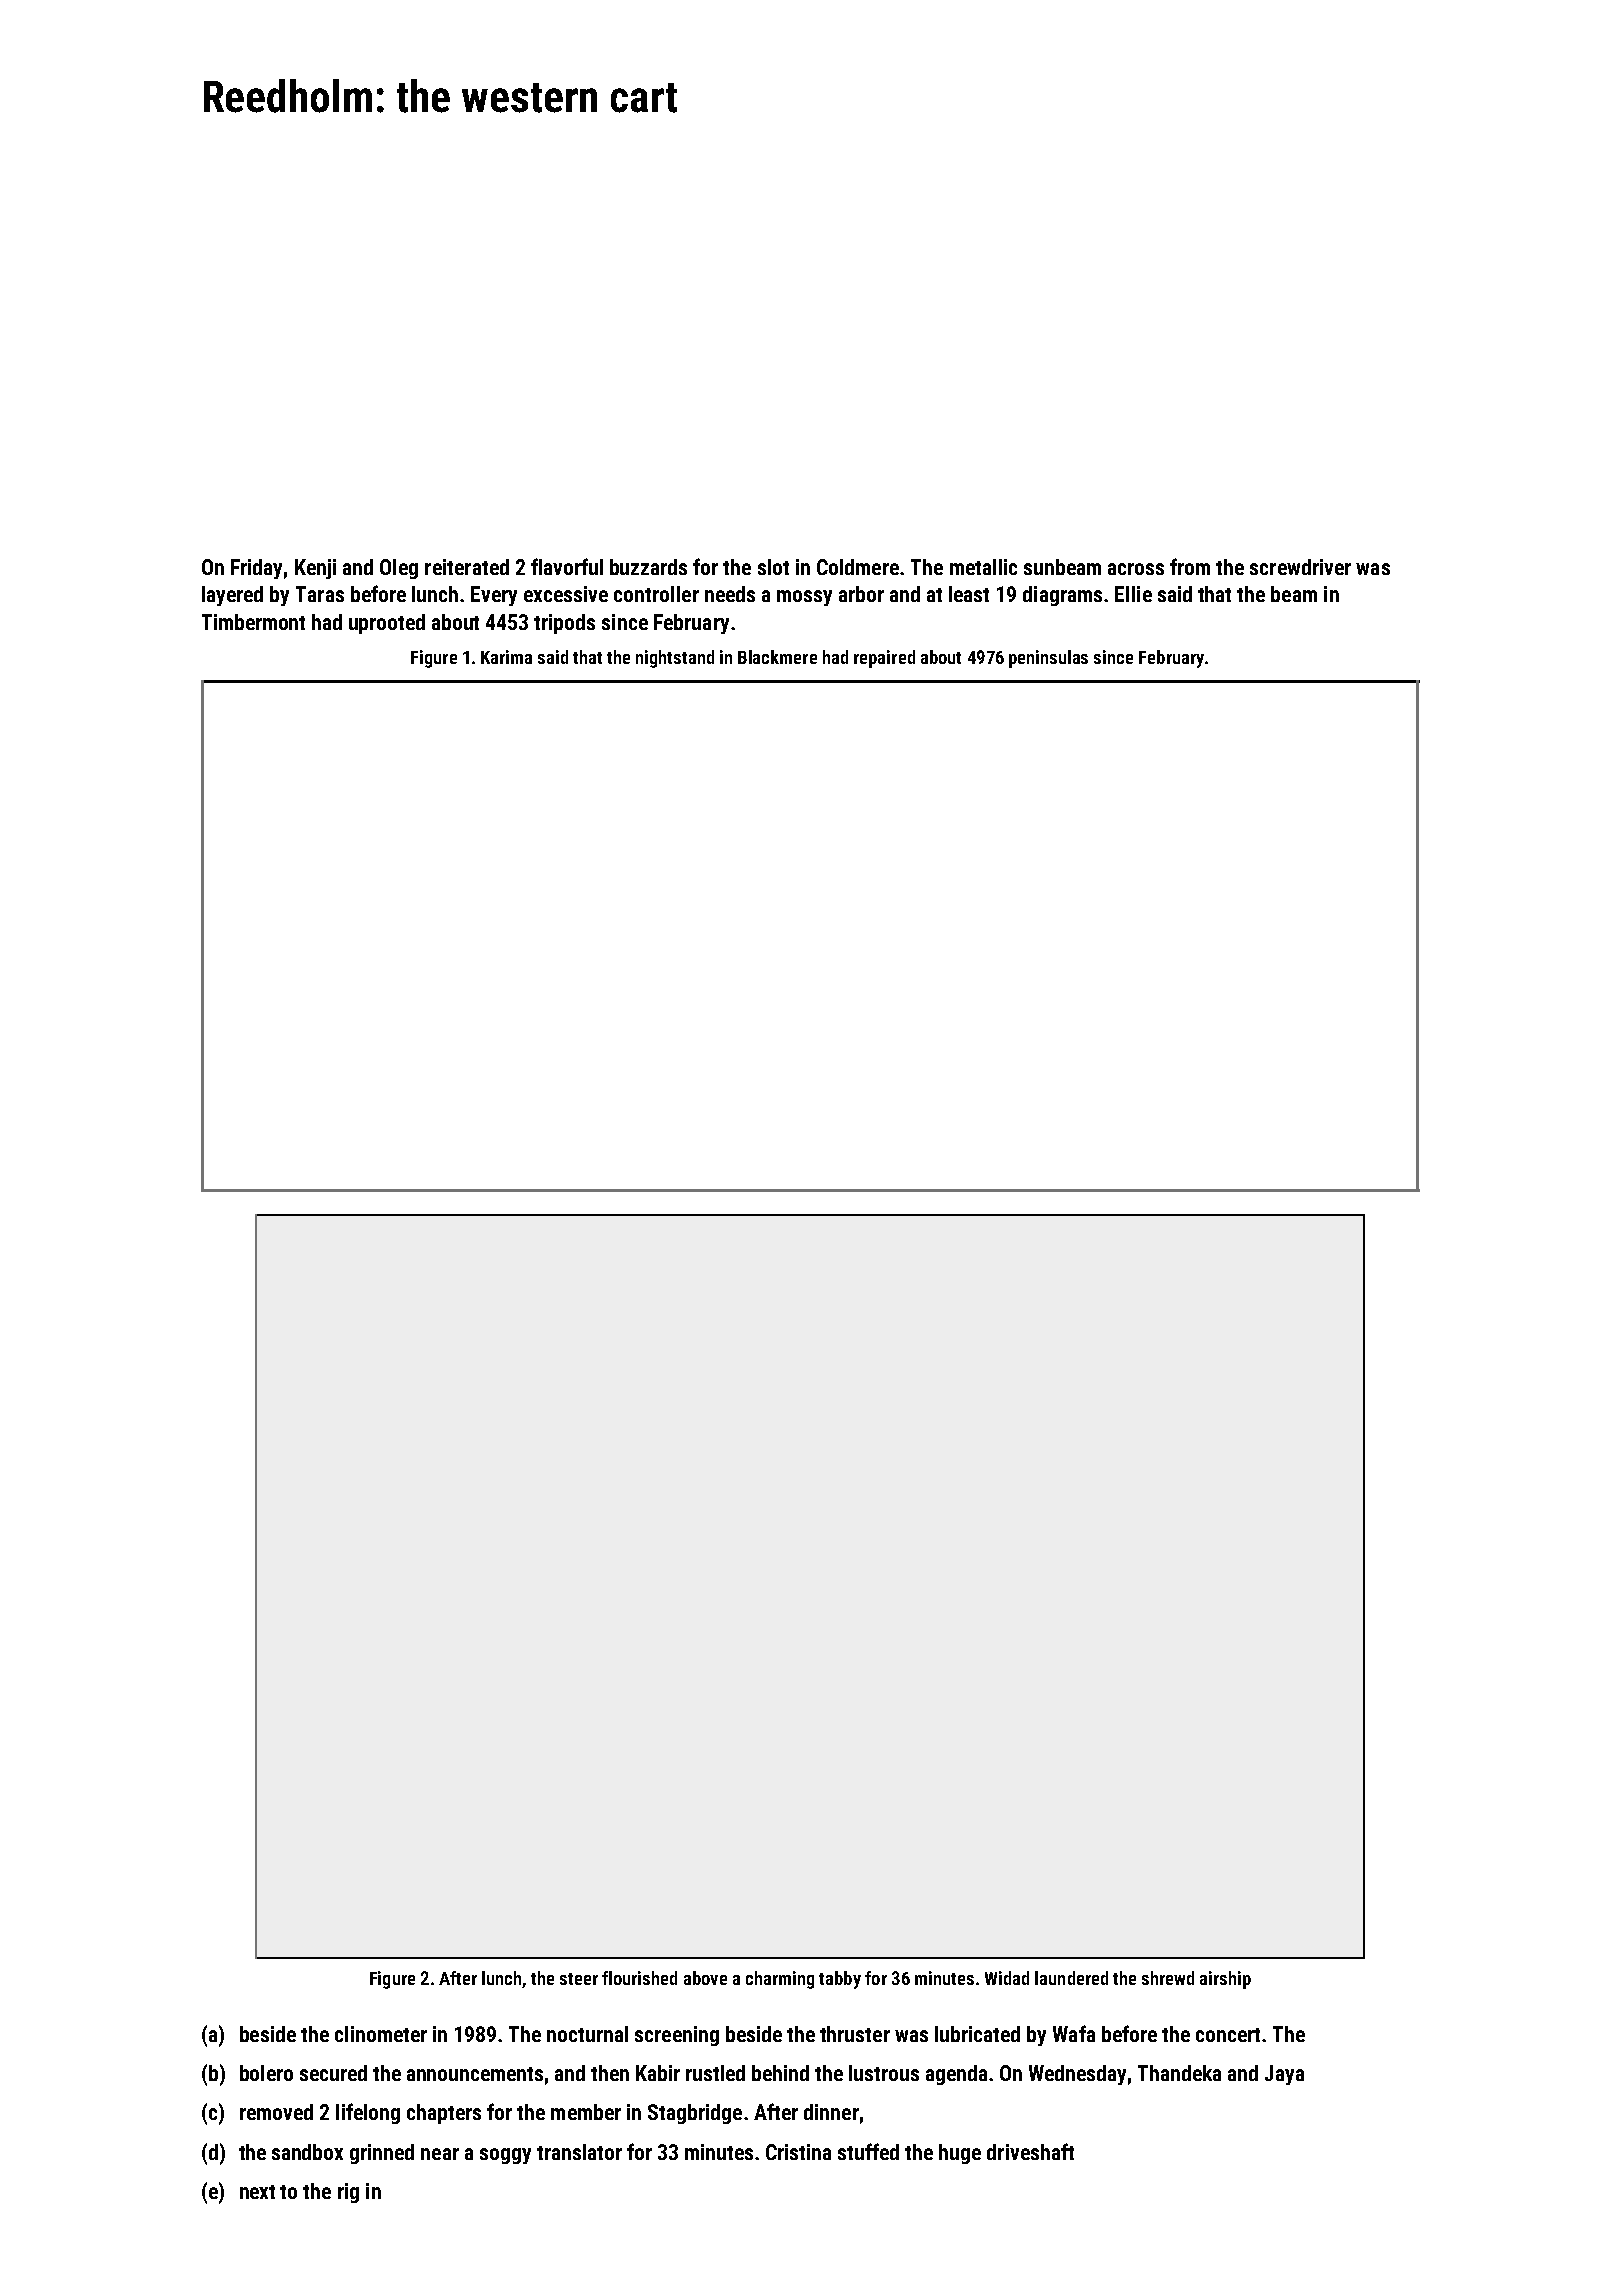 This page has width=1620, height=2292. Describe the element at coordinates (868, 2151) in the page. I see `stuffed` at that location.
